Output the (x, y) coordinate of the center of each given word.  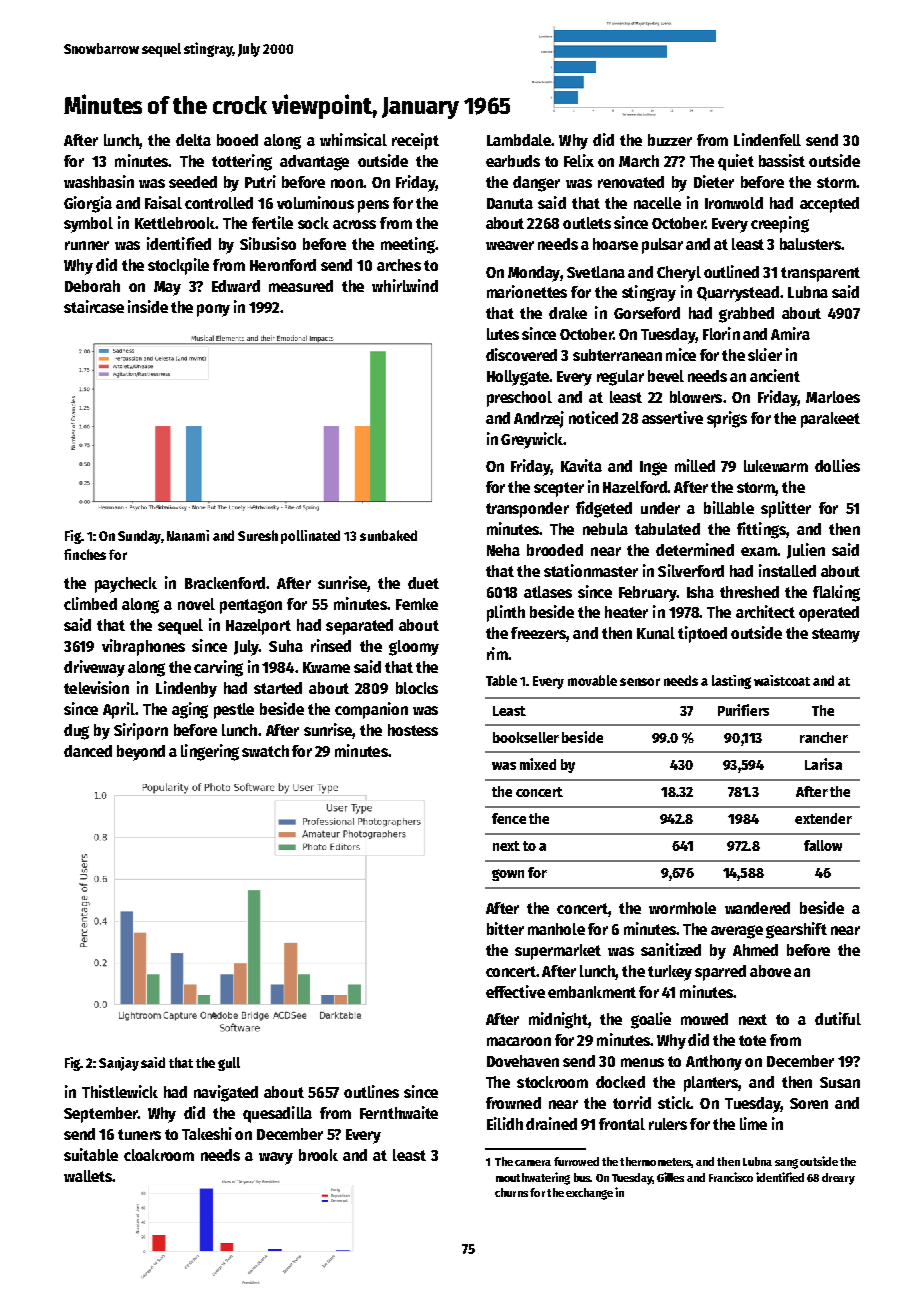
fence (509, 818)
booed (237, 140)
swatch (265, 751)
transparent (820, 274)
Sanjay (119, 1064)
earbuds (513, 161)
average (737, 932)
